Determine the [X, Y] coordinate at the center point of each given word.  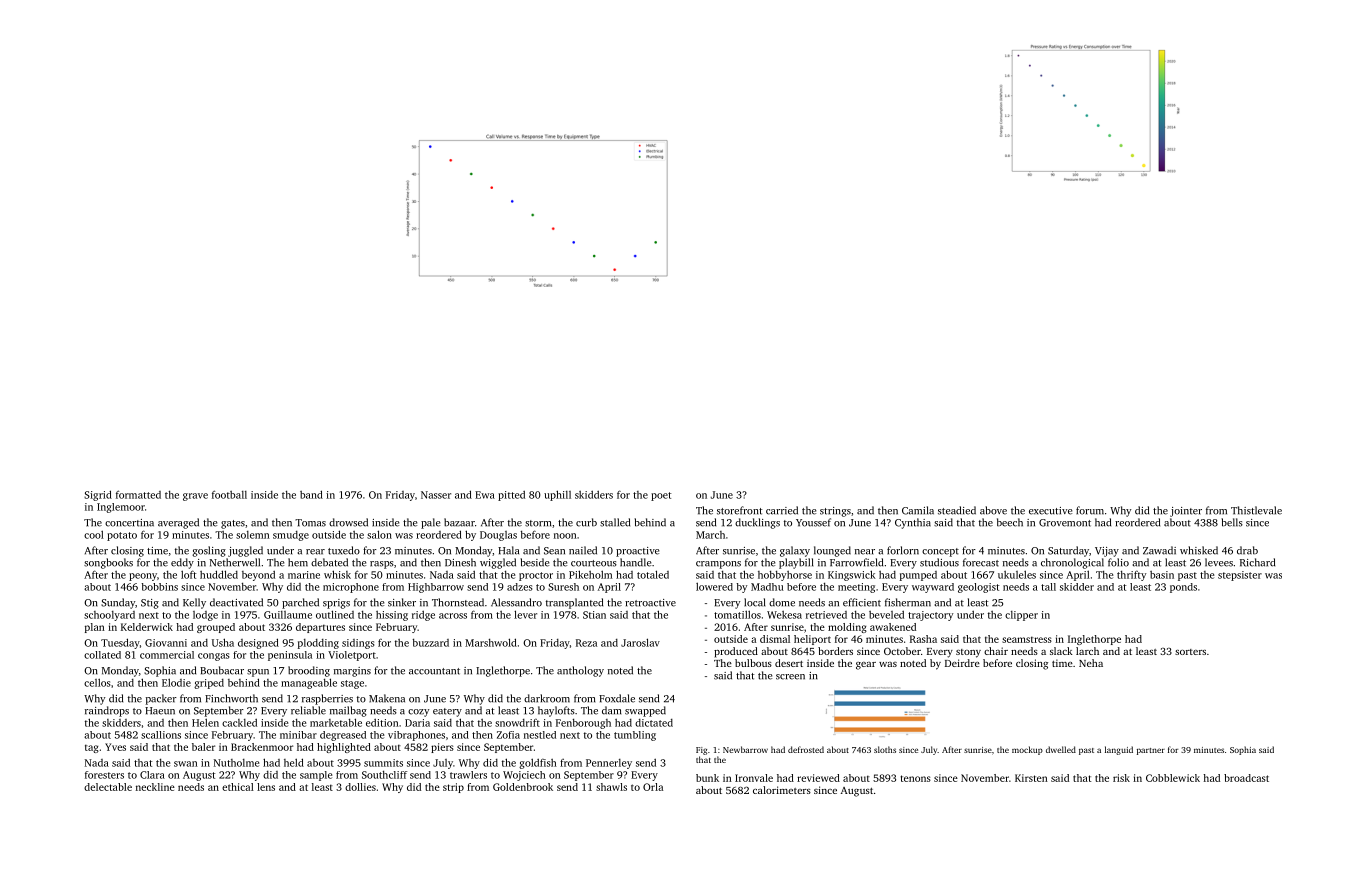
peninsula [290, 656]
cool [94, 534]
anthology [580, 671]
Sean [554, 551]
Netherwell [235, 562]
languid [1119, 750]
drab [1247, 550]
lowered [714, 586]
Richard [1257, 562]
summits [383, 763]
